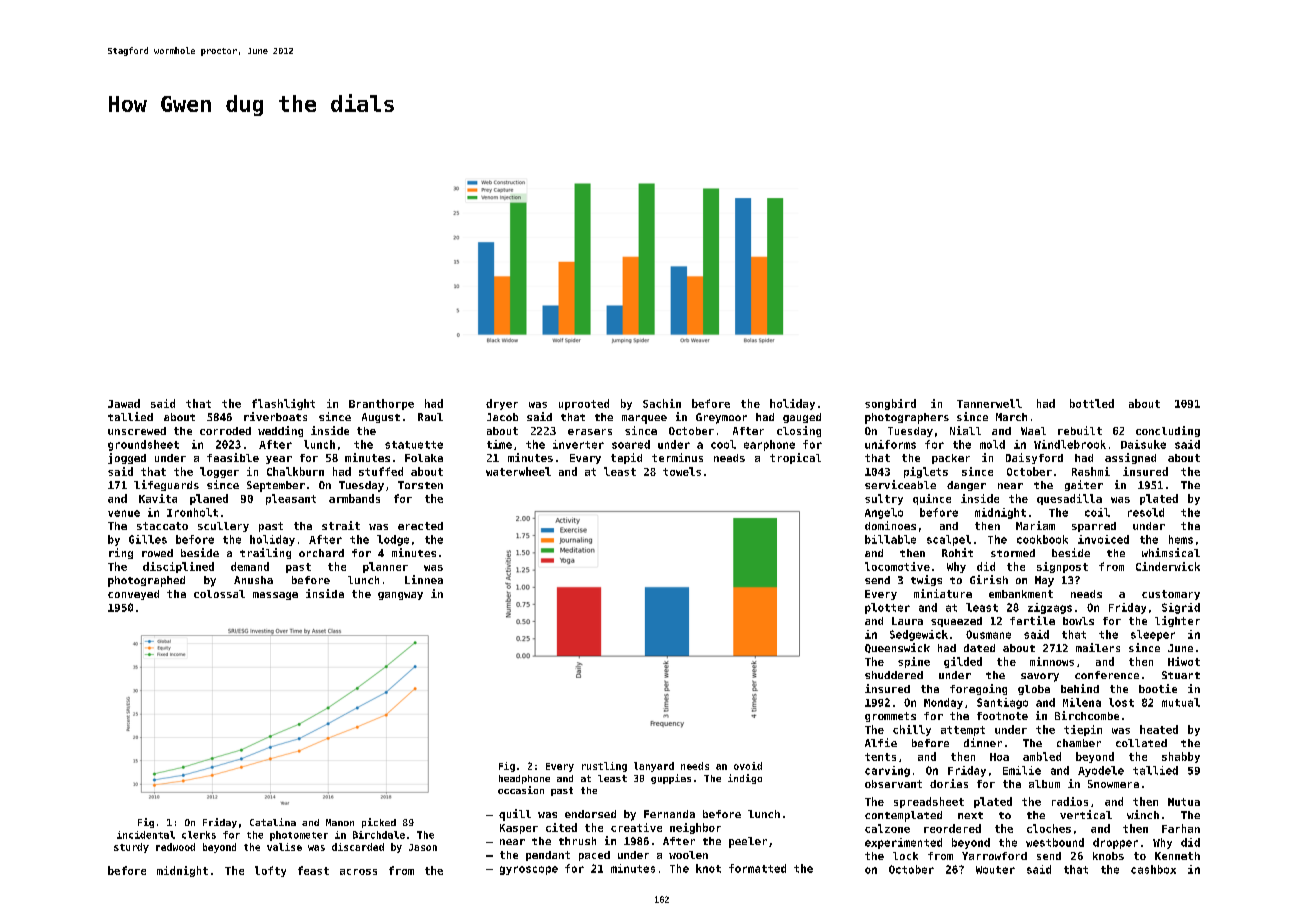  What do you see at coordinates (662, 403) in the screenshot?
I see `Sachin` at bounding box center [662, 403].
